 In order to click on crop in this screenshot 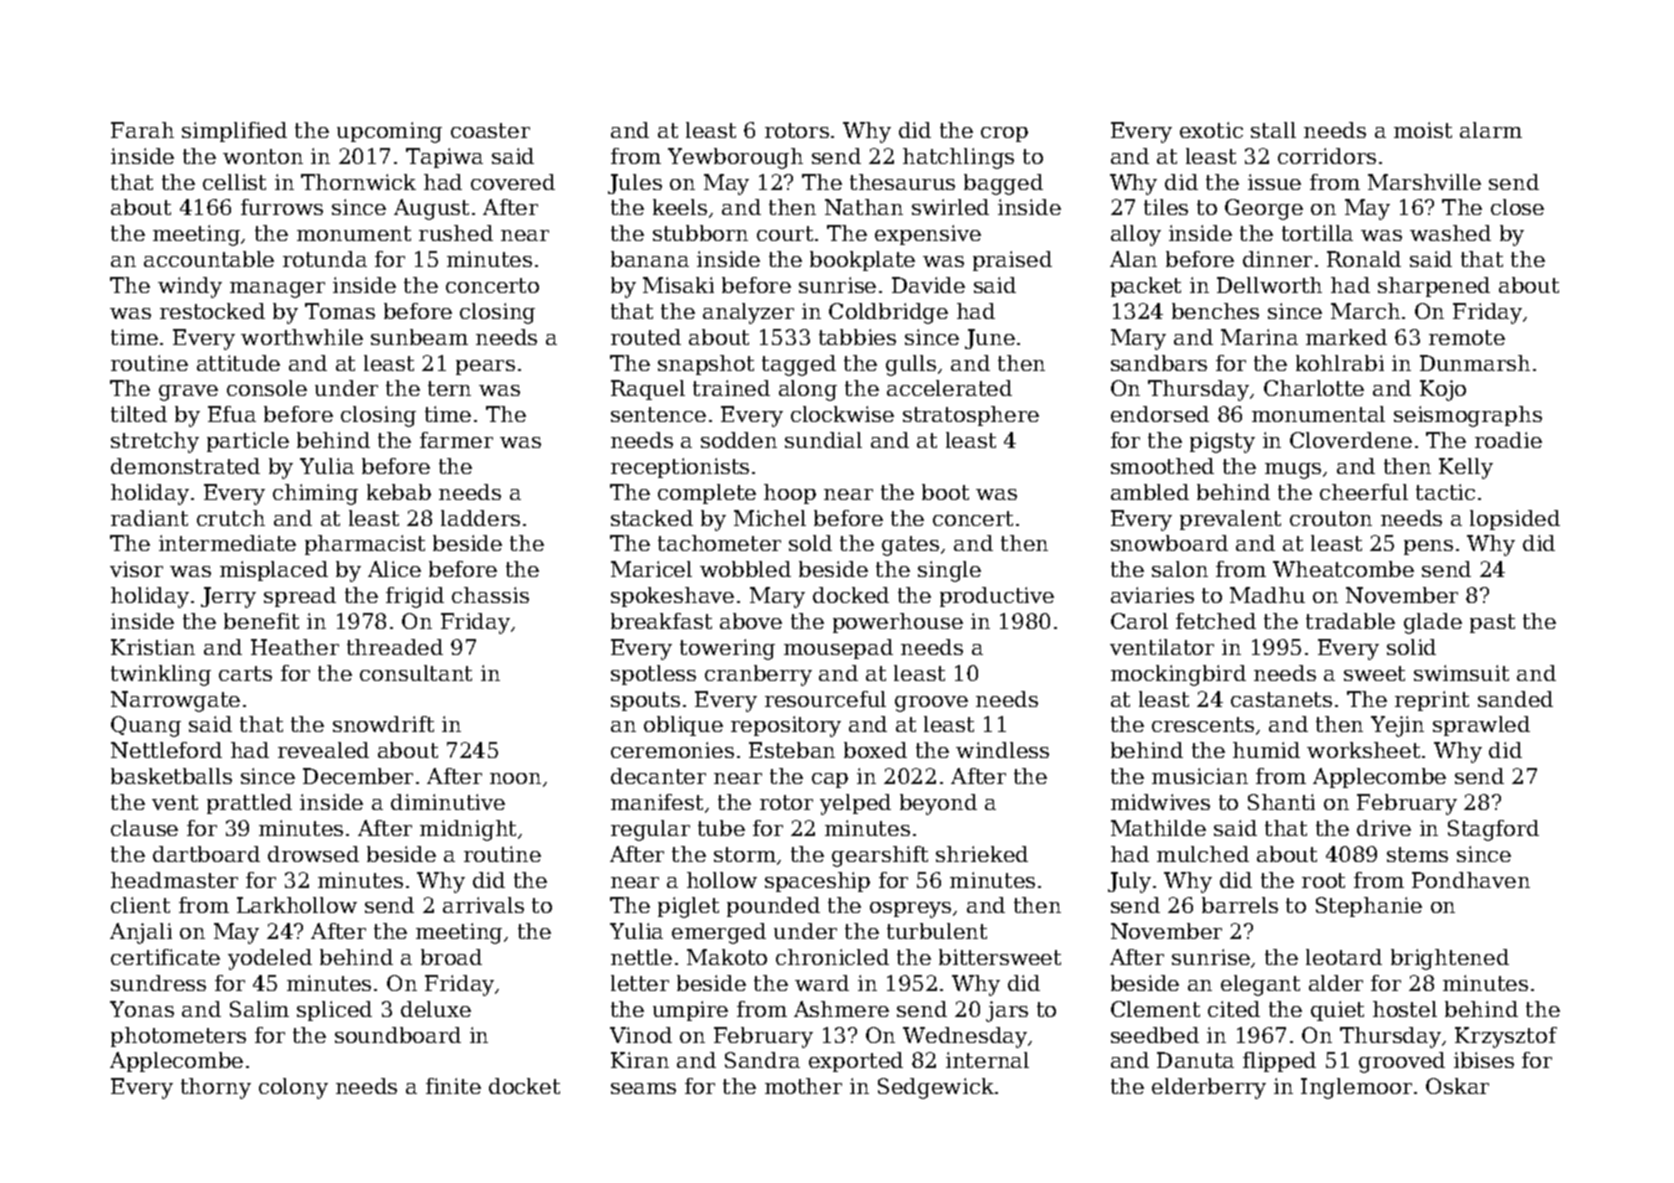, I will do `click(1004, 134)`.
